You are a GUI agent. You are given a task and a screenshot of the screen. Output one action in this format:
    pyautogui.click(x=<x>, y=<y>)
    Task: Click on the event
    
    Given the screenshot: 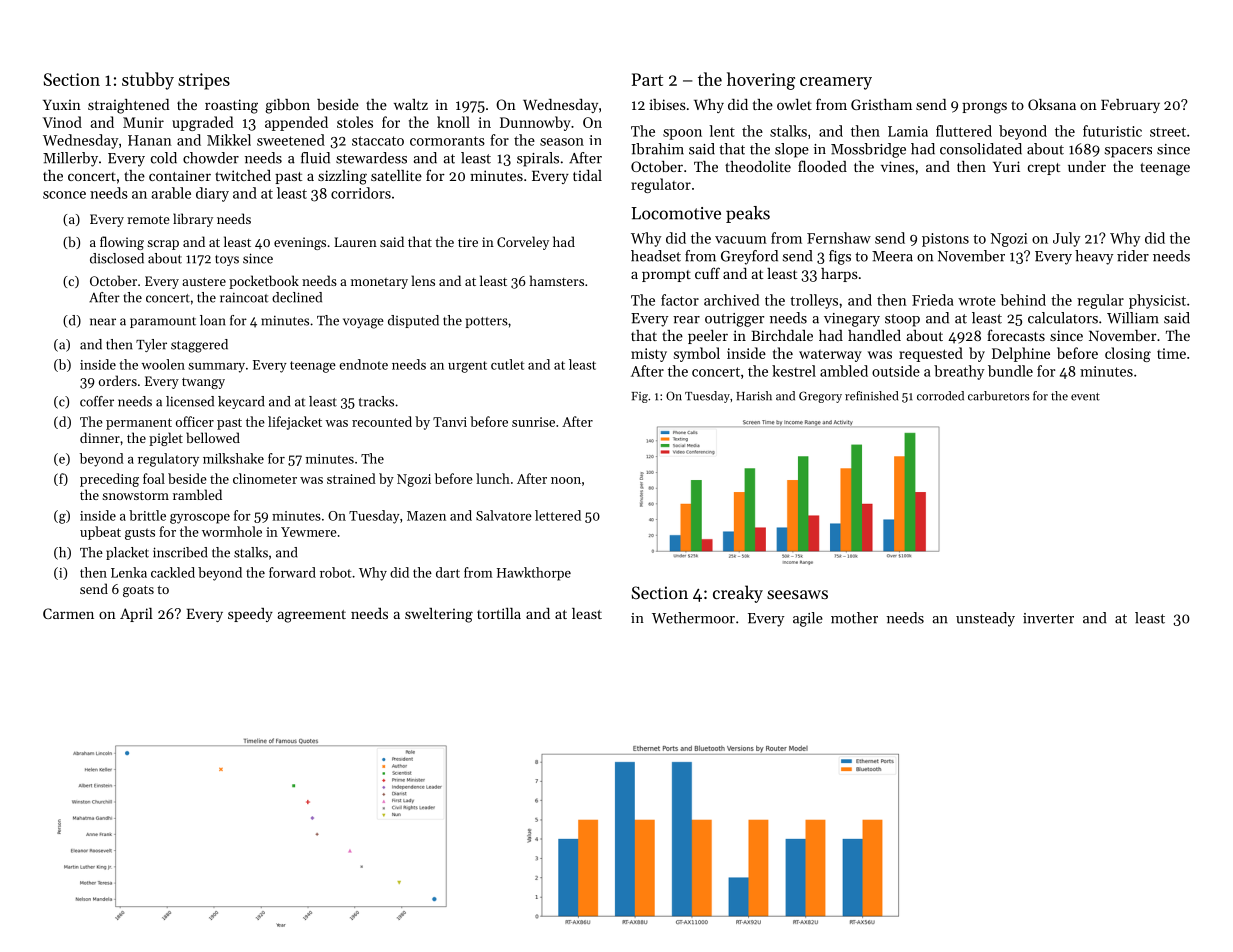 What is the action you would take?
    pyautogui.click(x=1085, y=397)
